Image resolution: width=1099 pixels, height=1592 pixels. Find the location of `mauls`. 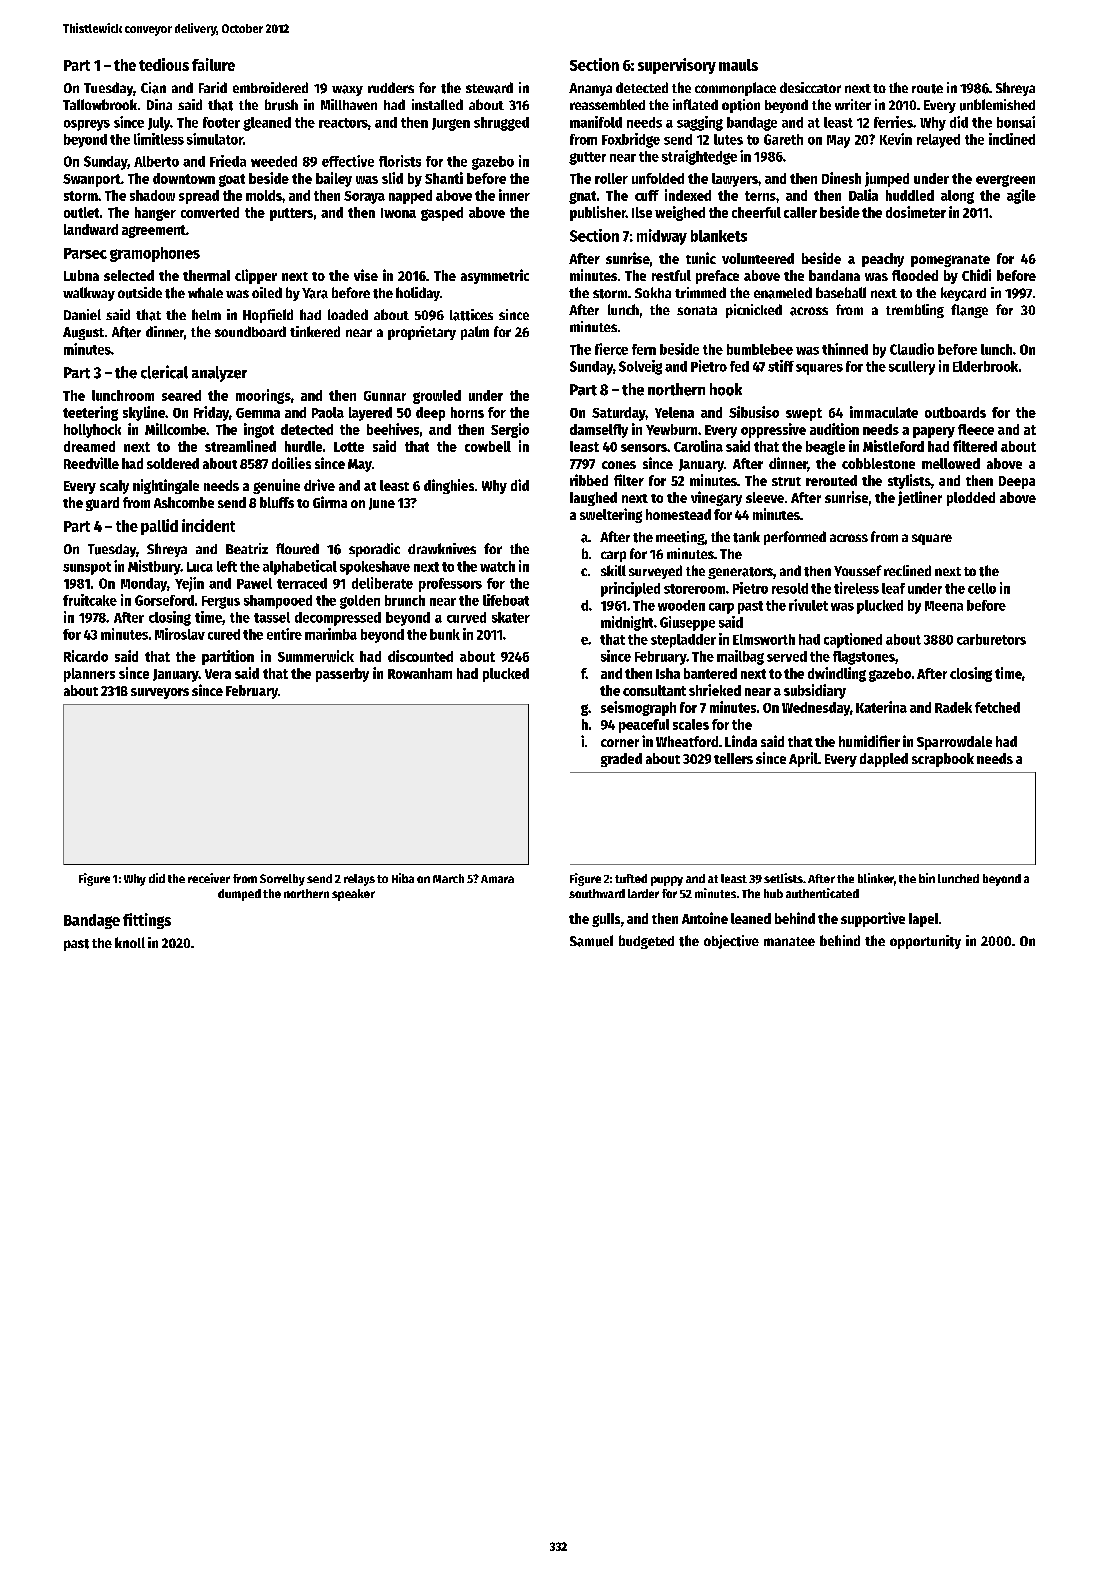

mauls is located at coordinates (738, 65).
